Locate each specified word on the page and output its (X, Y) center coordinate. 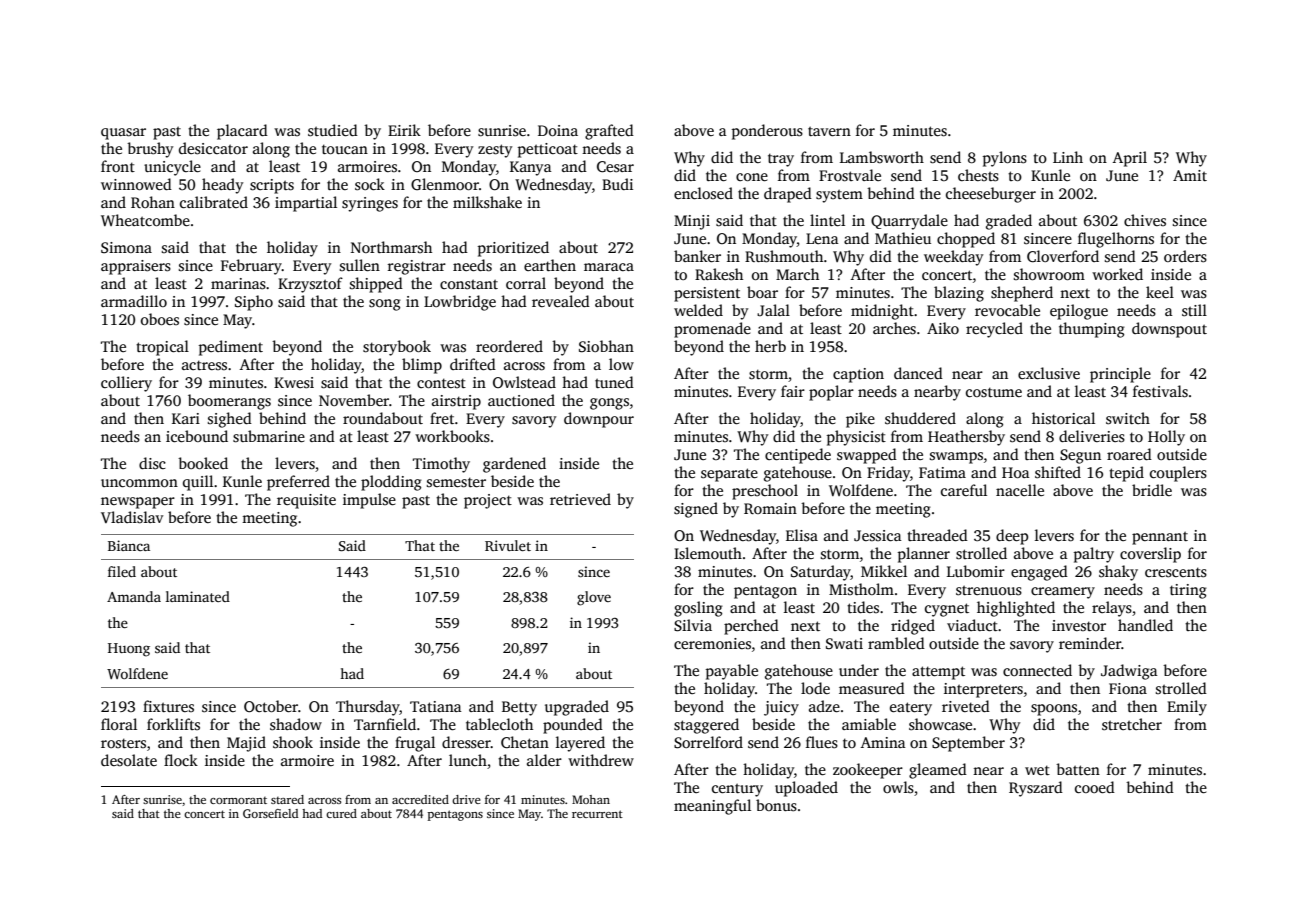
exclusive (1049, 373)
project (488, 501)
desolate (129, 760)
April (1130, 159)
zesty (495, 151)
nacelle (1020, 490)
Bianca (129, 545)
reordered (509, 346)
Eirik (404, 130)
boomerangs (229, 402)
